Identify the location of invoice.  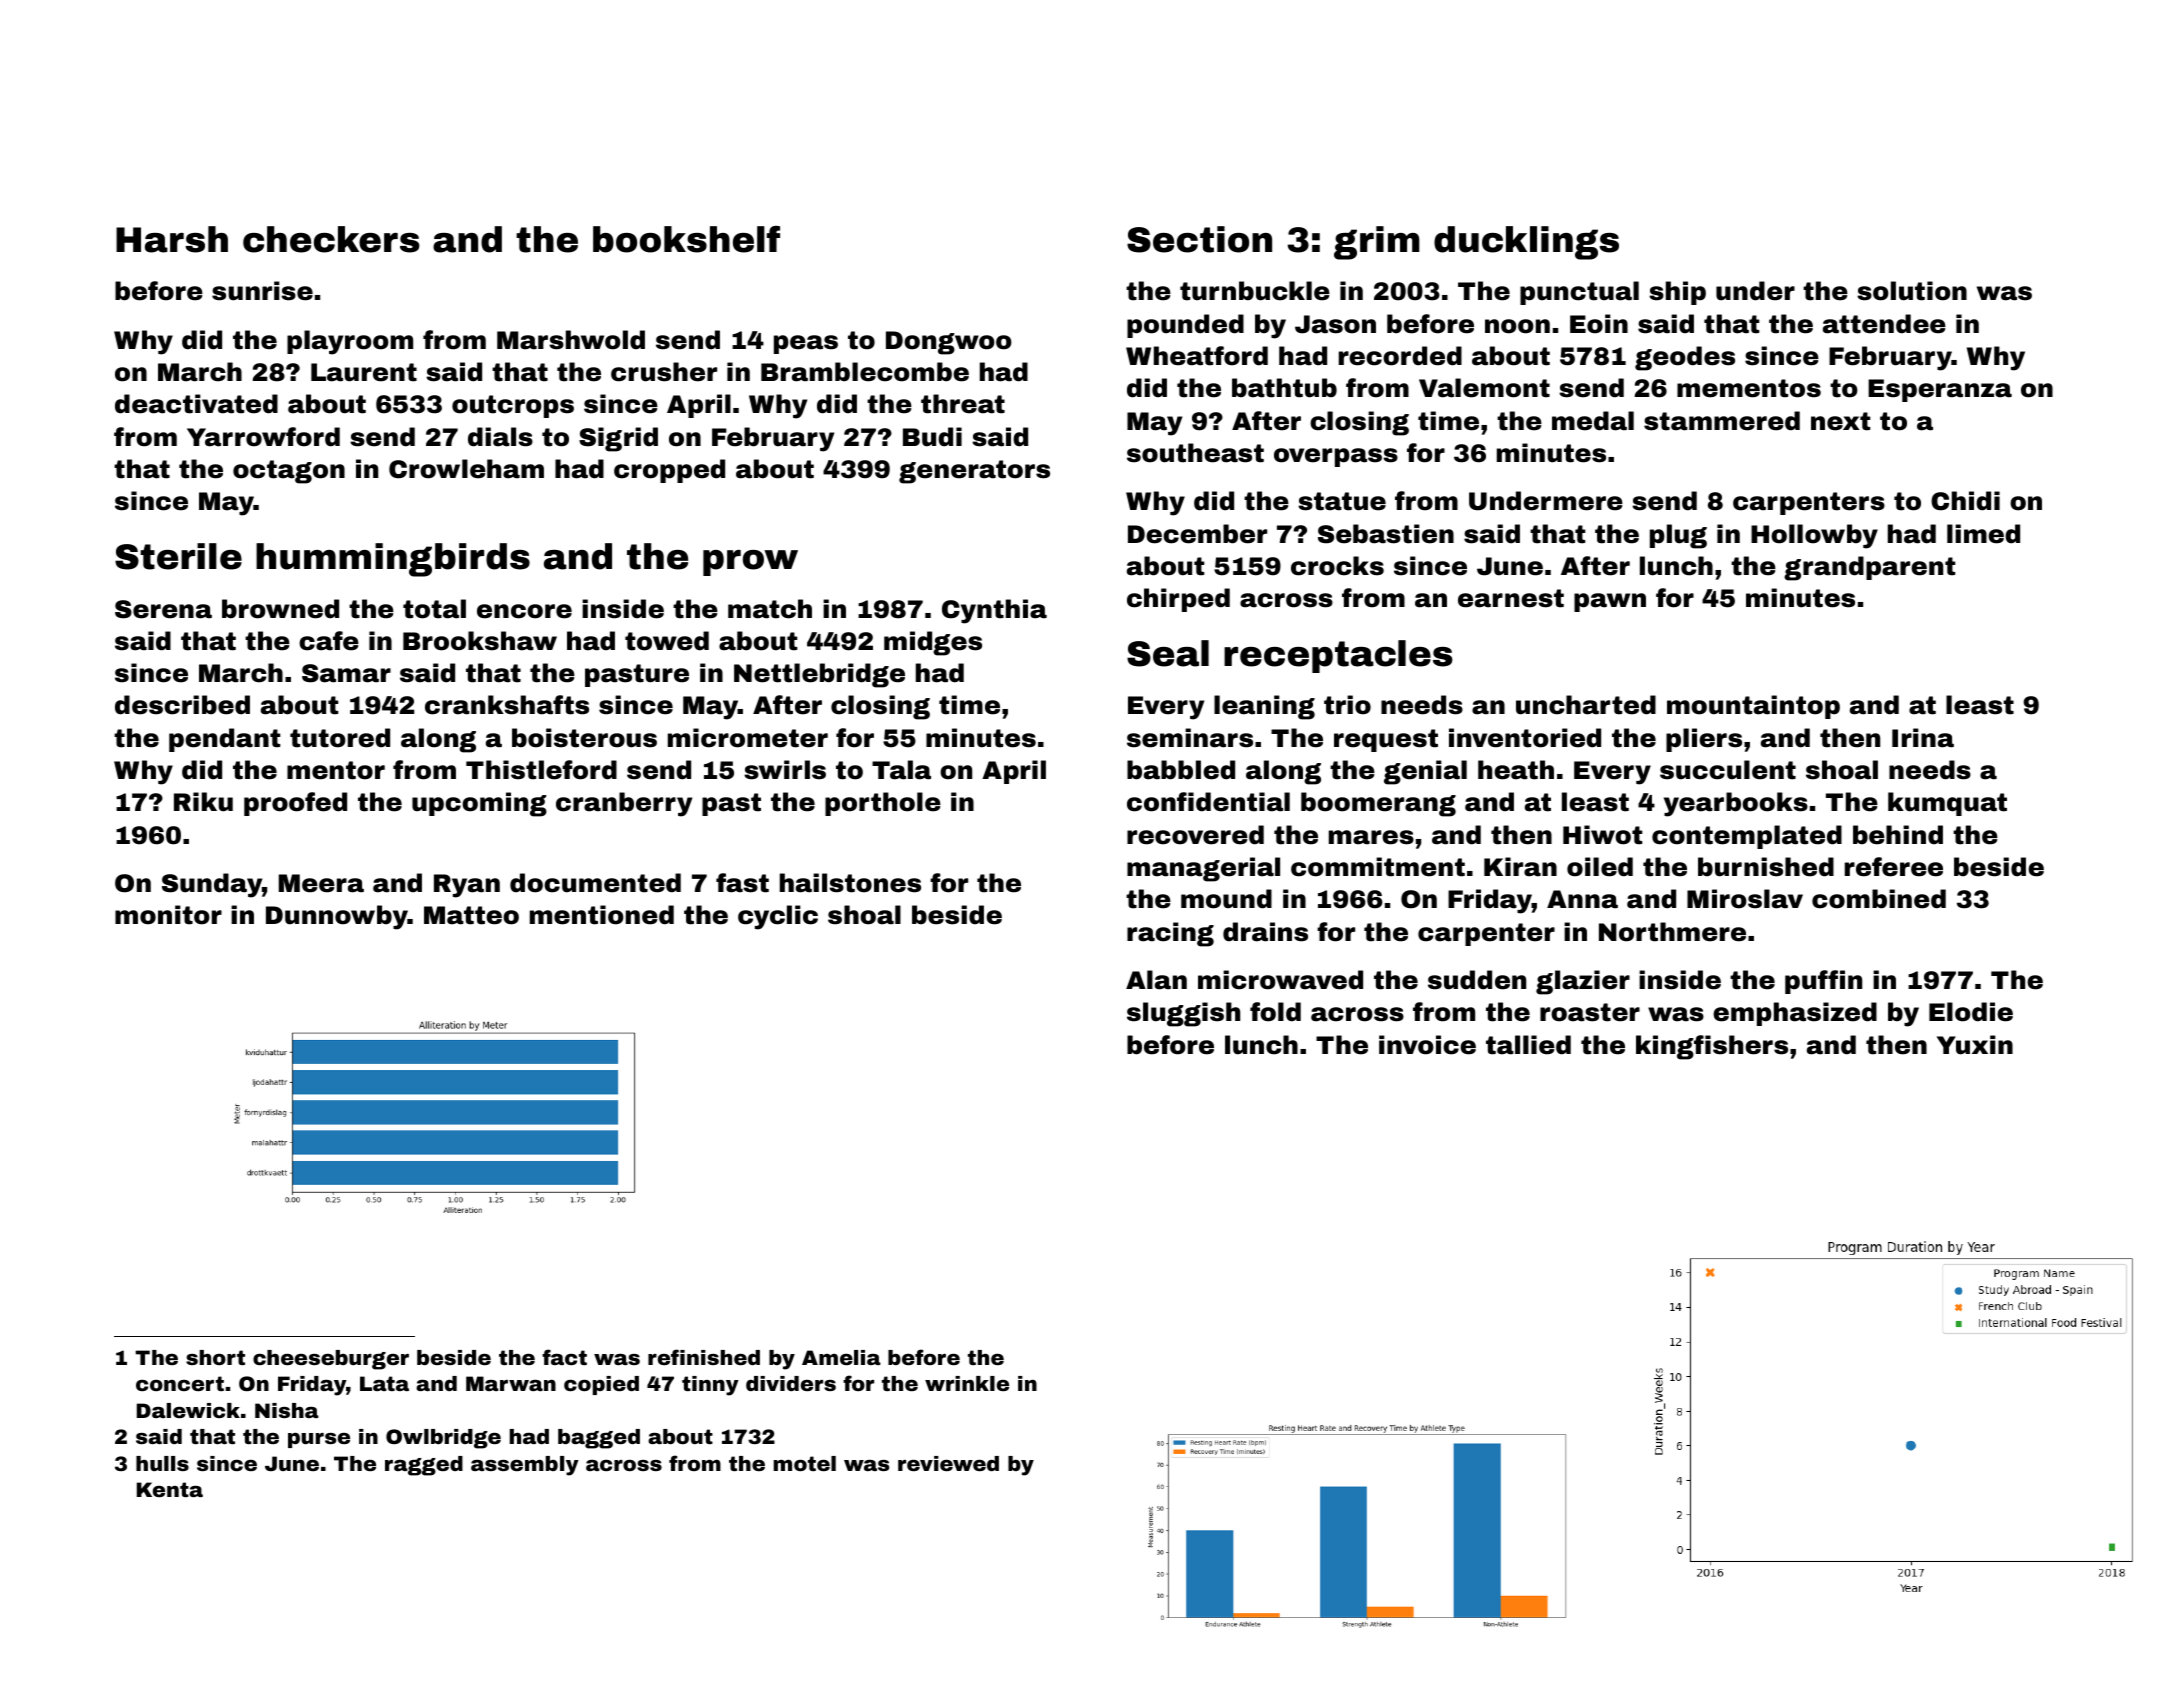
(1427, 1045).
